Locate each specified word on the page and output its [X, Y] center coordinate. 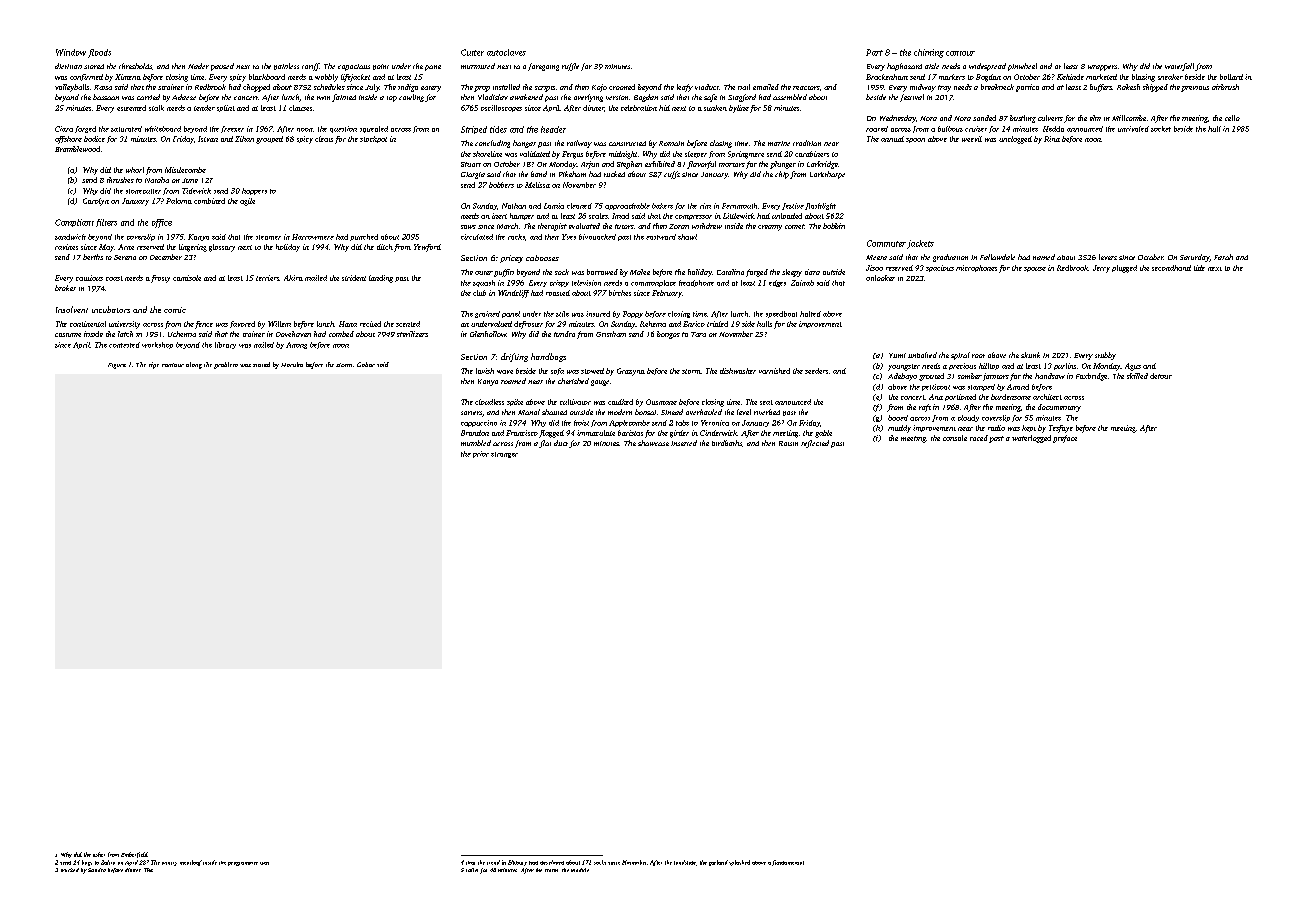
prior [481, 454]
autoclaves [506, 52]
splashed [739, 863]
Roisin [788, 443]
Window [71, 52]
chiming [929, 53]
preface [1065, 439]
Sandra [97, 870]
